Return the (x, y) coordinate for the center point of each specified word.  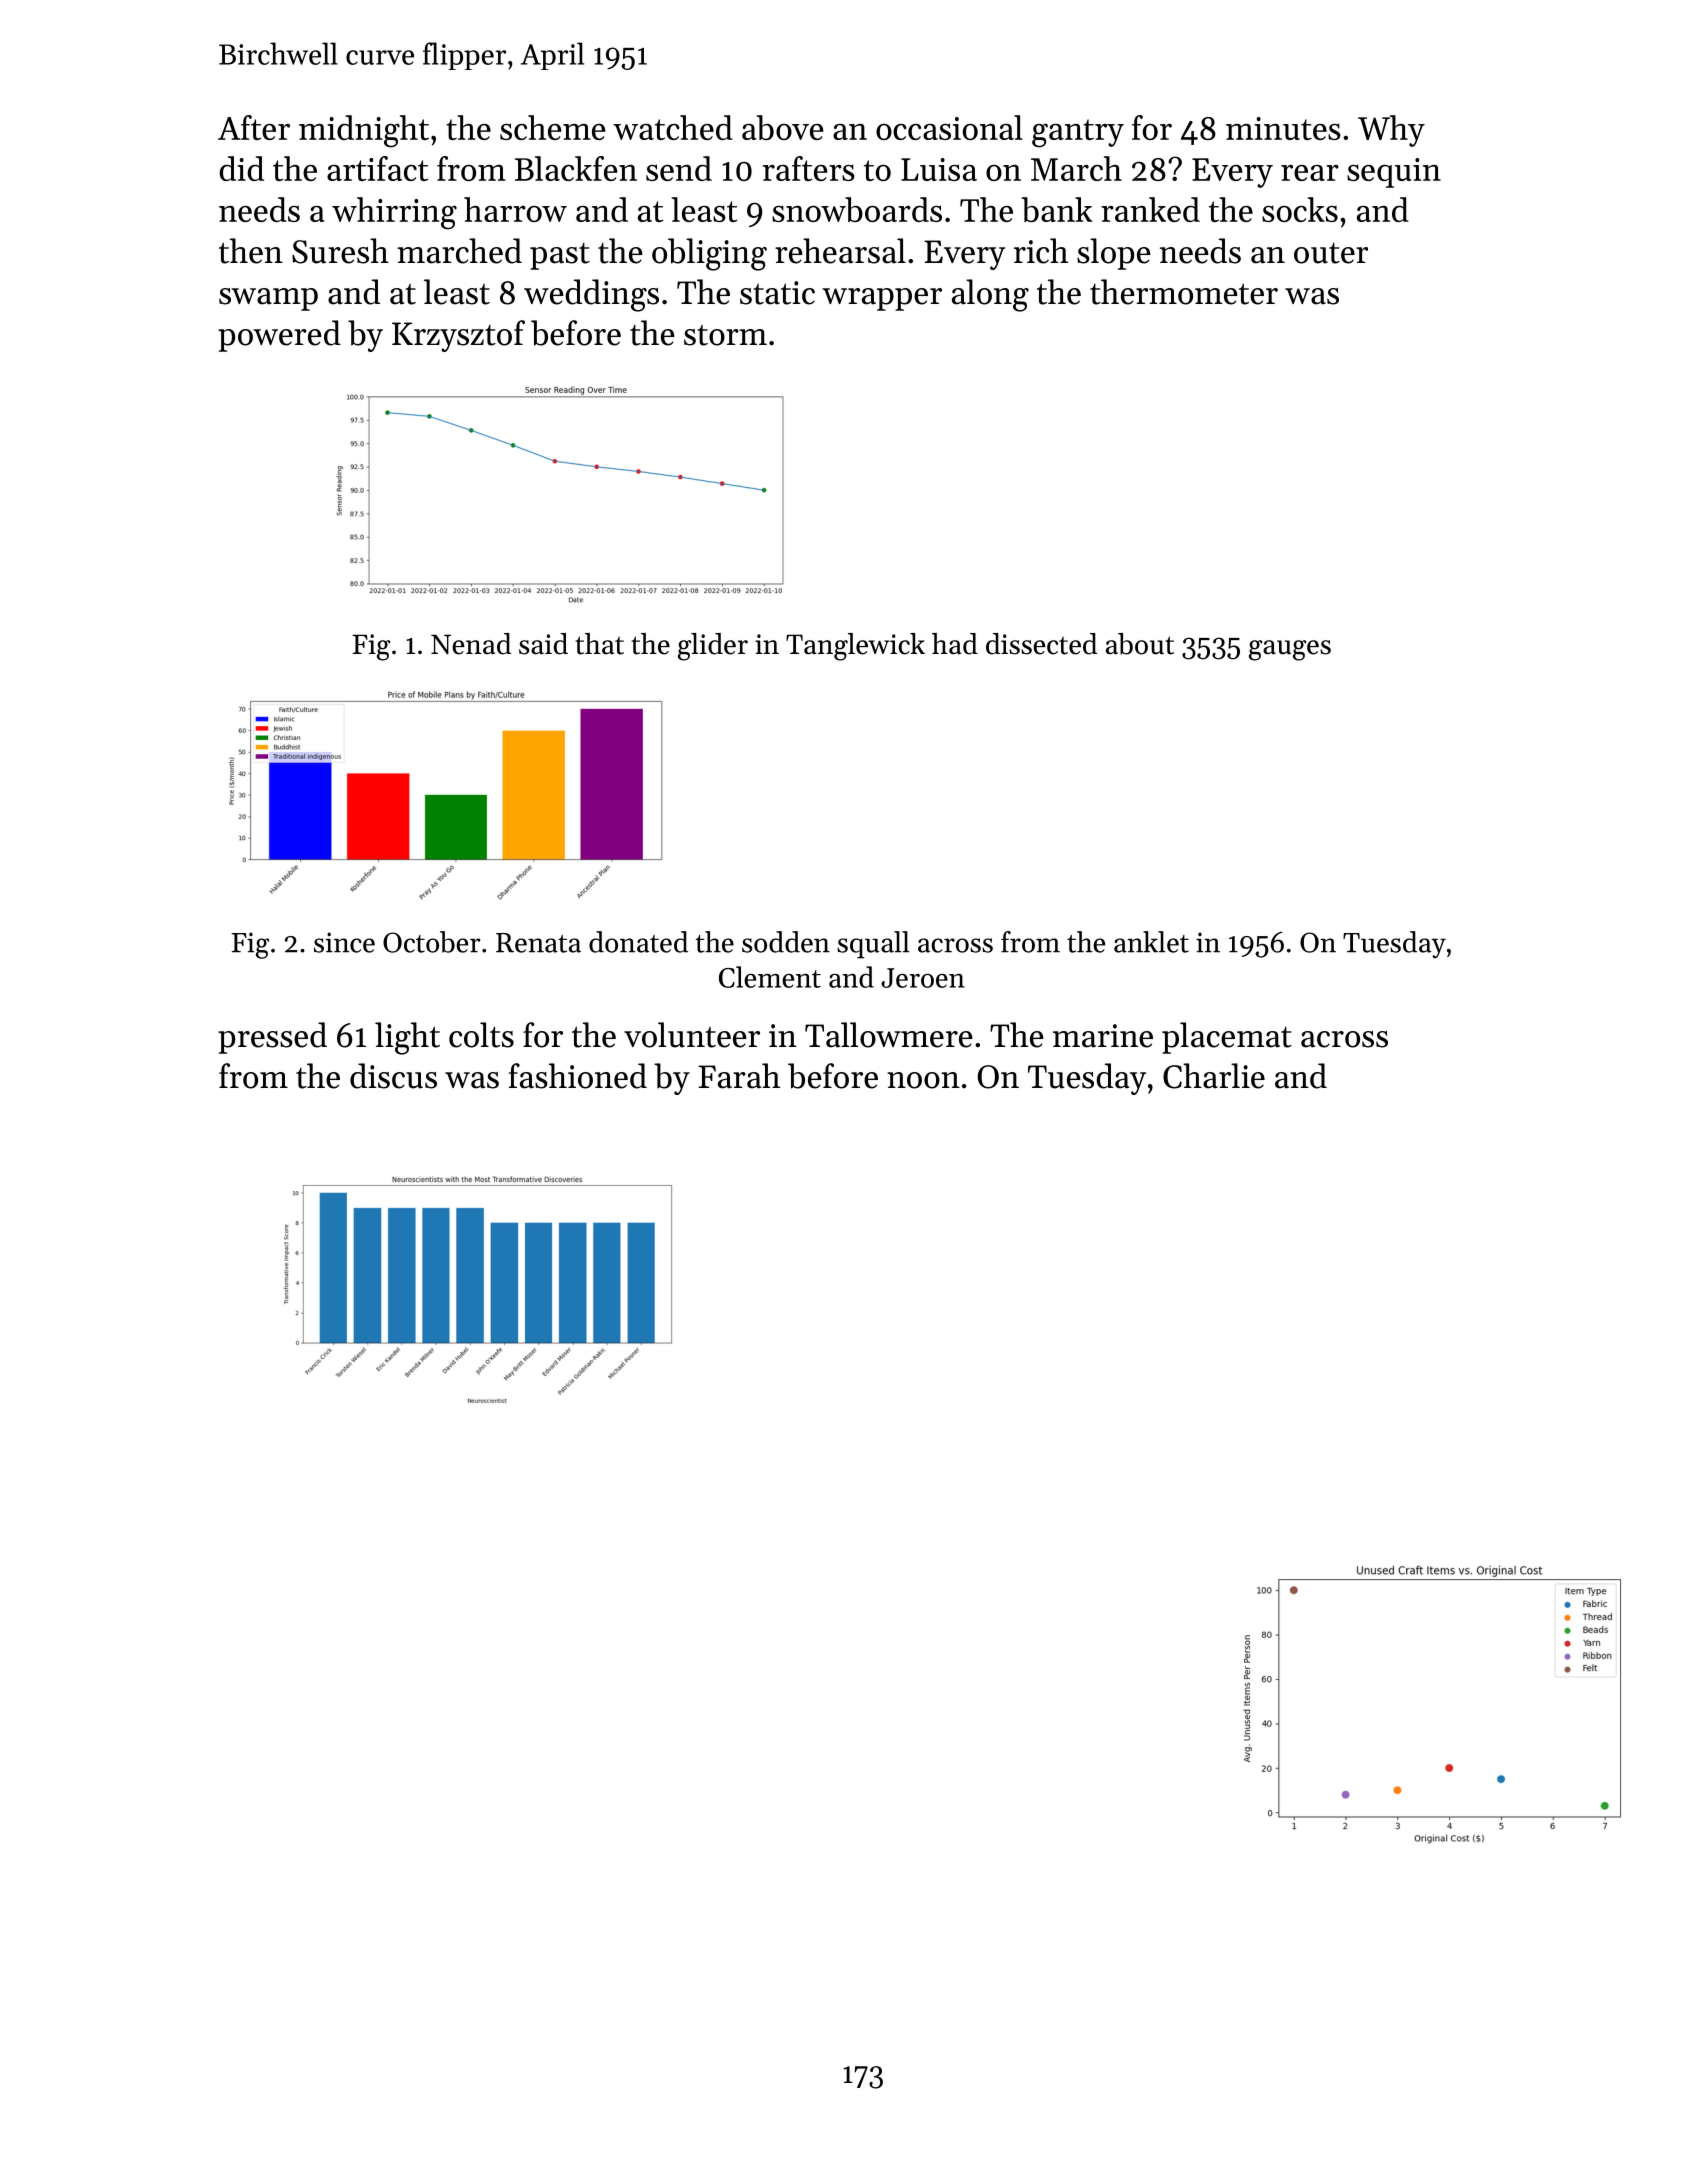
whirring (394, 213)
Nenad (471, 644)
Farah (739, 1076)
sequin (1394, 173)
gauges (1290, 650)
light (407, 1038)
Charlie (1214, 1076)
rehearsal (840, 251)
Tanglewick (855, 647)
